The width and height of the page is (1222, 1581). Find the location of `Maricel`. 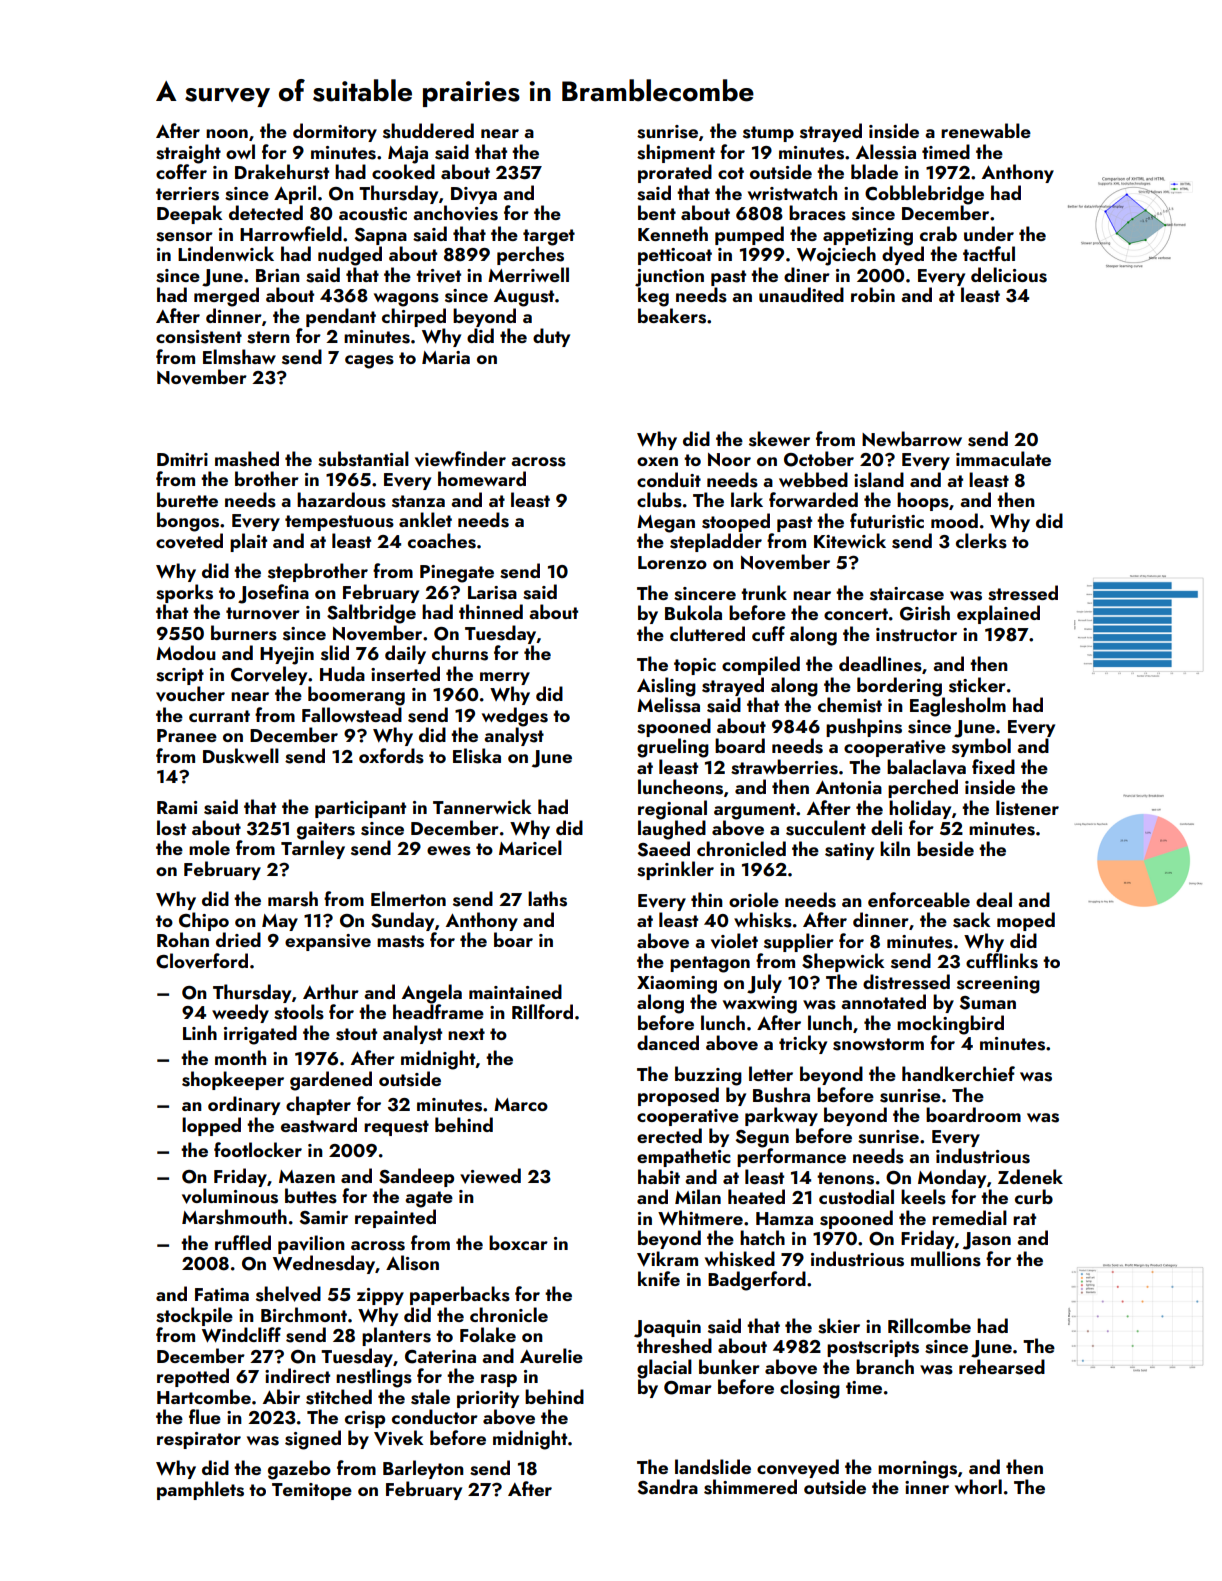

Maricel is located at coordinates (530, 847).
